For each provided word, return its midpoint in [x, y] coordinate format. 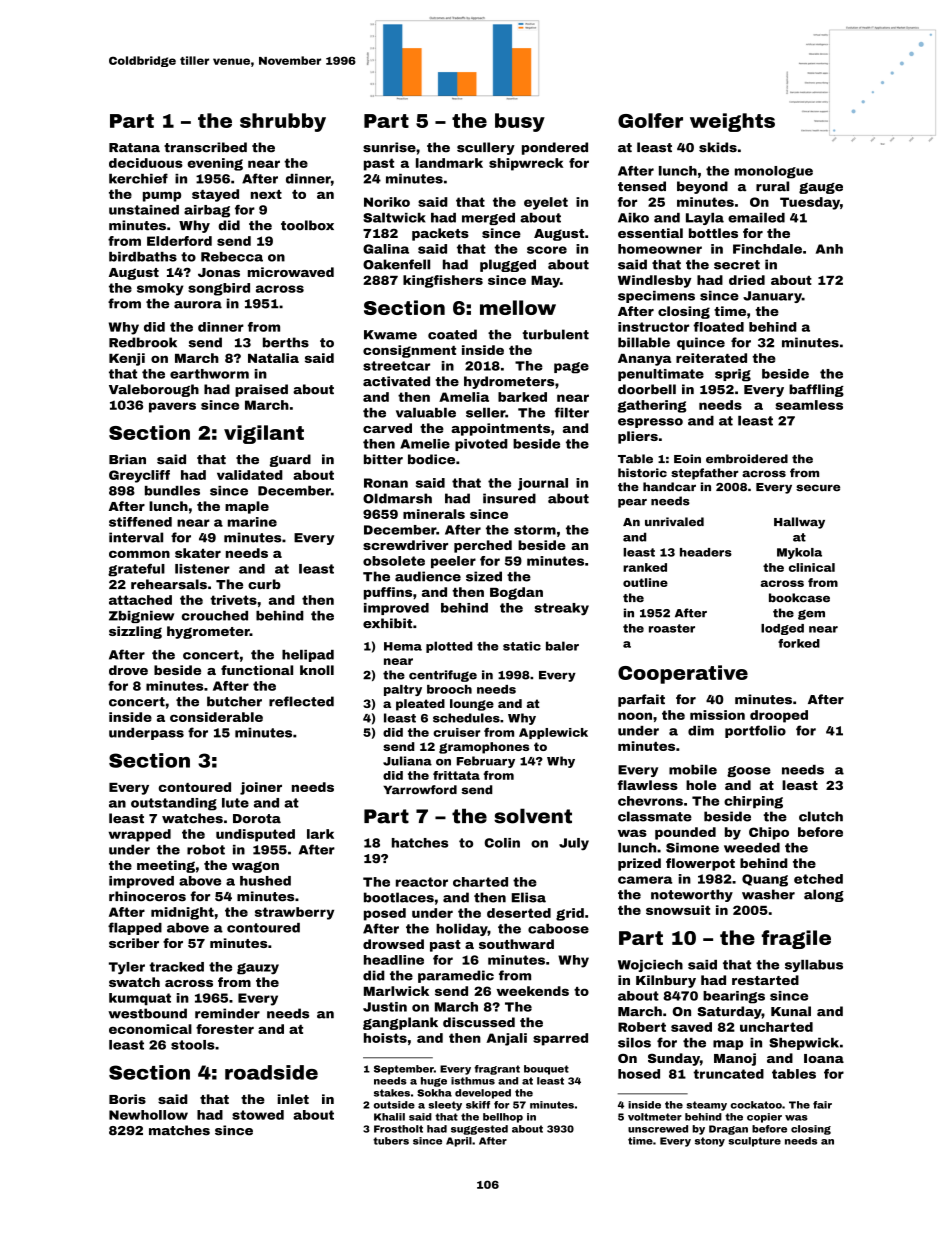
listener [202, 569]
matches [179, 1130]
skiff [478, 1105]
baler [562, 646]
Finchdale [767, 249]
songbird [219, 289]
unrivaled [674, 522]
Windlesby [654, 281]
